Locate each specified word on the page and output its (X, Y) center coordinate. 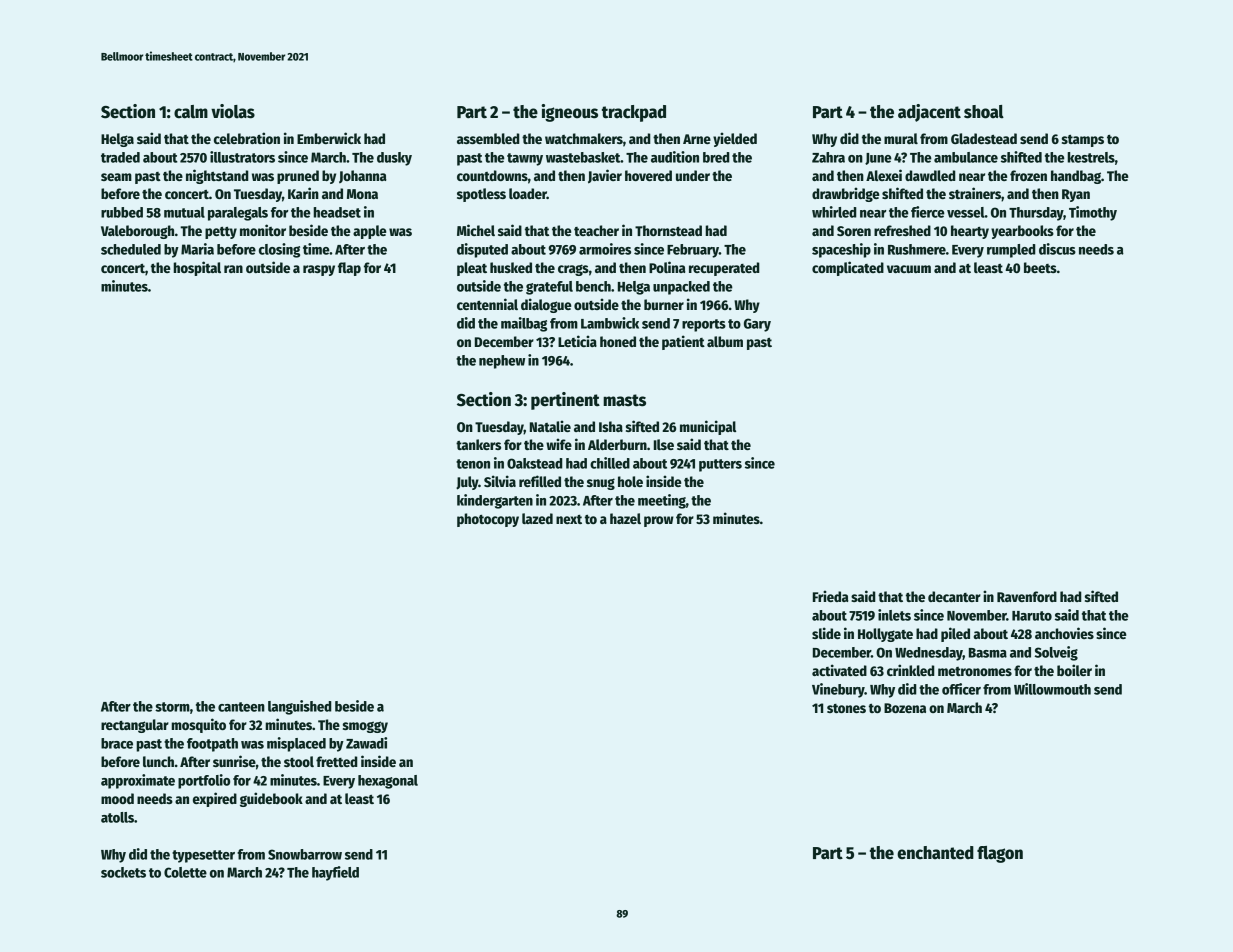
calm (191, 112)
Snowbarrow (305, 854)
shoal (984, 112)
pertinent (565, 401)
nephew (502, 362)
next (569, 519)
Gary (757, 325)
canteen (241, 707)
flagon (1000, 854)
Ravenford (1027, 596)
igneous (569, 113)
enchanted (935, 853)
